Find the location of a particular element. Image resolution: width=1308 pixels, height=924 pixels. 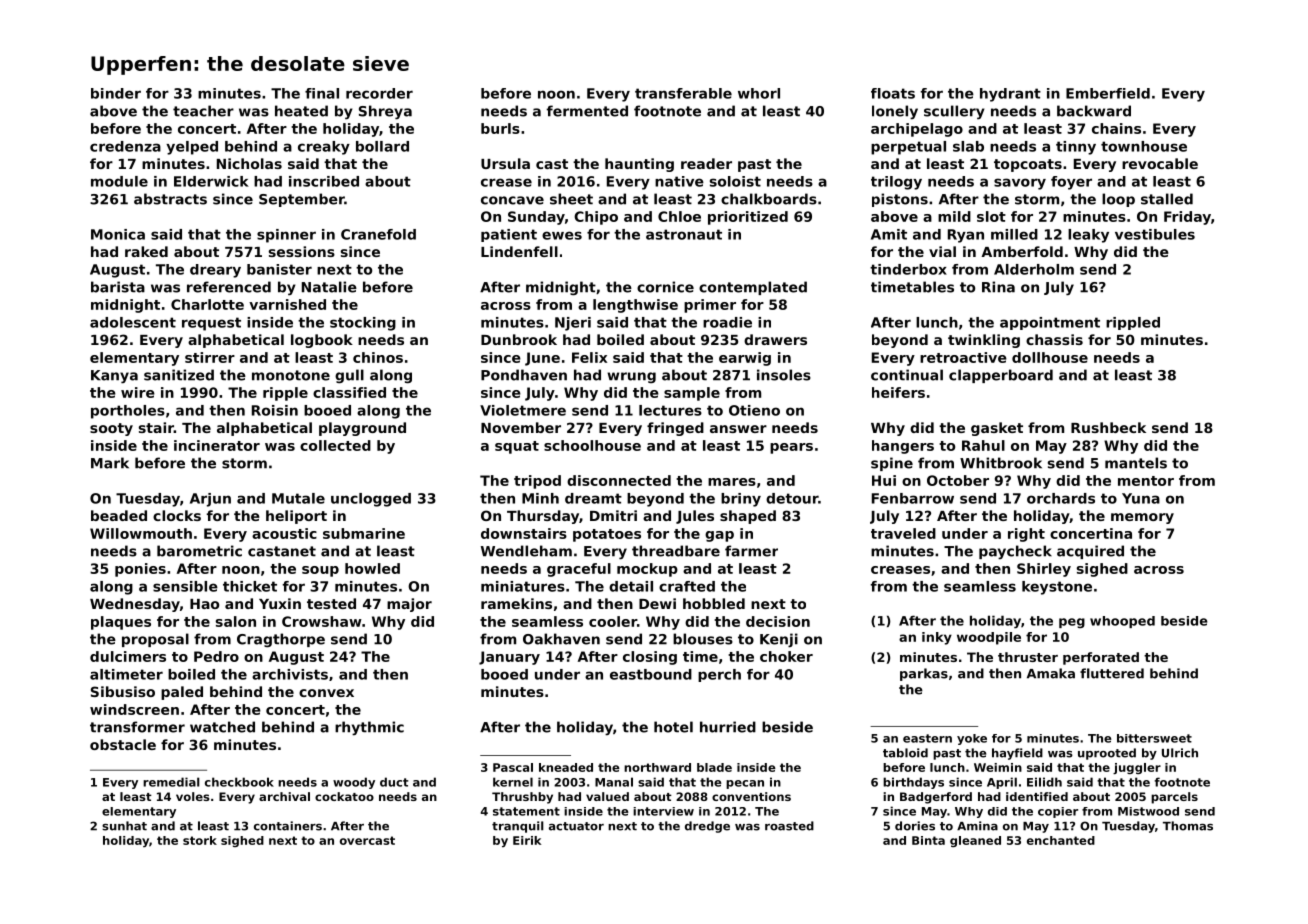

gleaned is located at coordinates (975, 841).
